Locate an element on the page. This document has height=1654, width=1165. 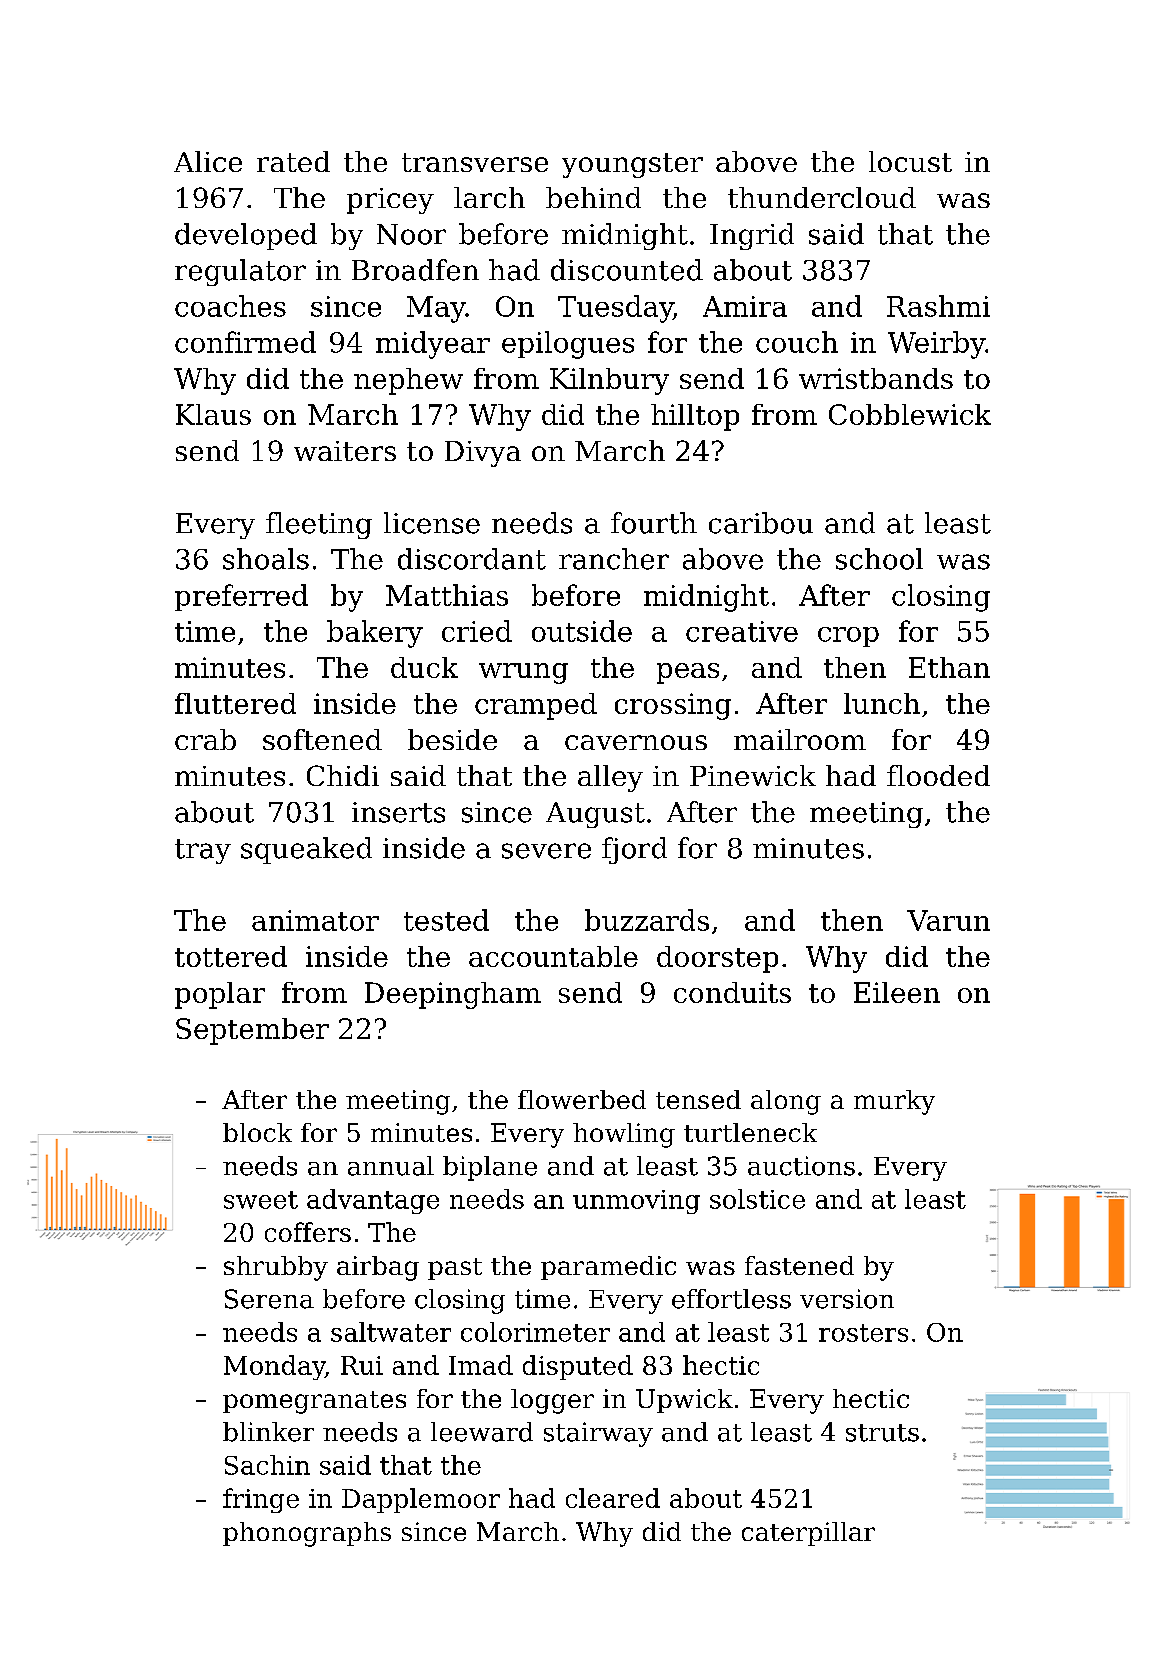
lunch is located at coordinates (882, 703).
